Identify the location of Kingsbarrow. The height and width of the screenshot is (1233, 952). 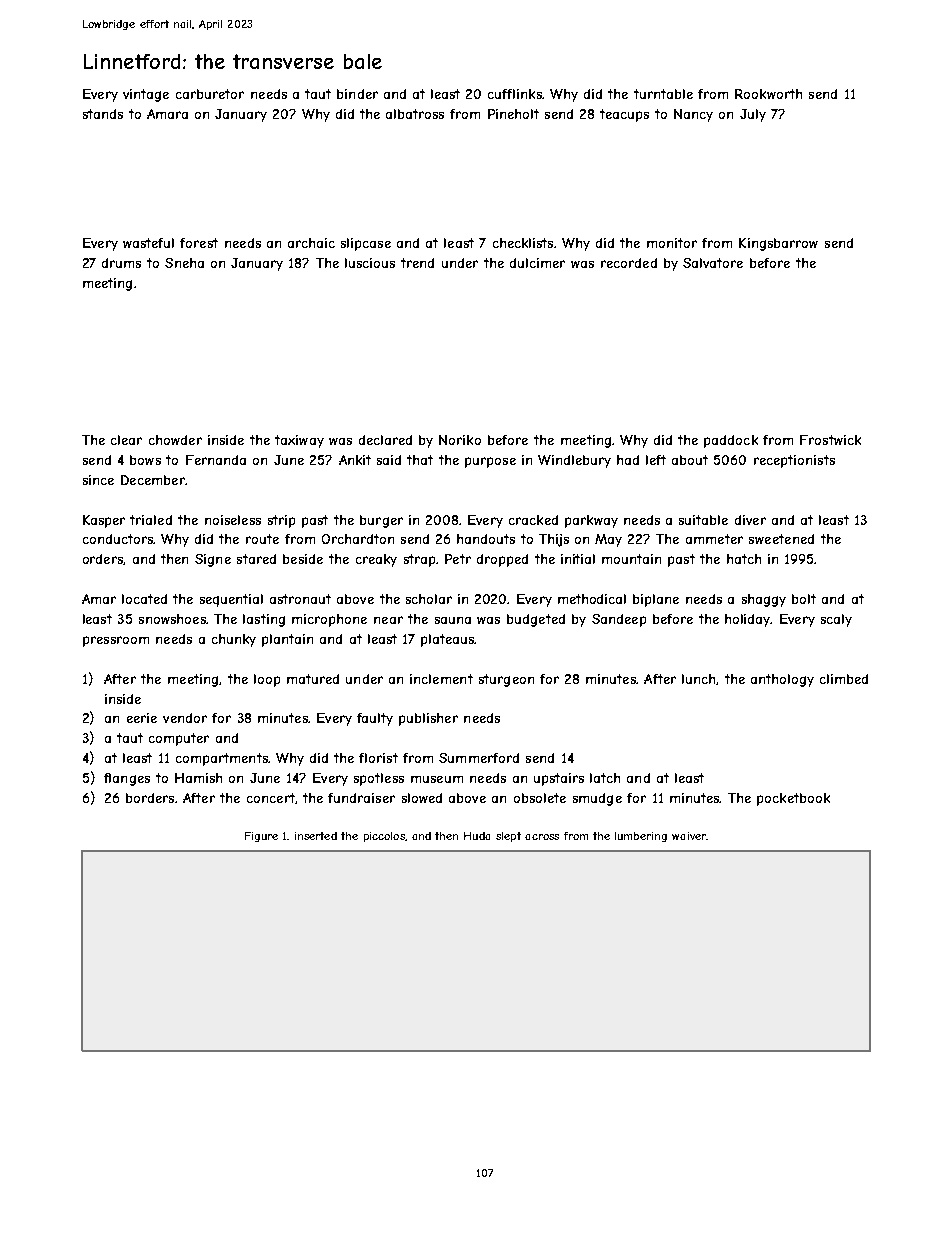
(778, 244).
